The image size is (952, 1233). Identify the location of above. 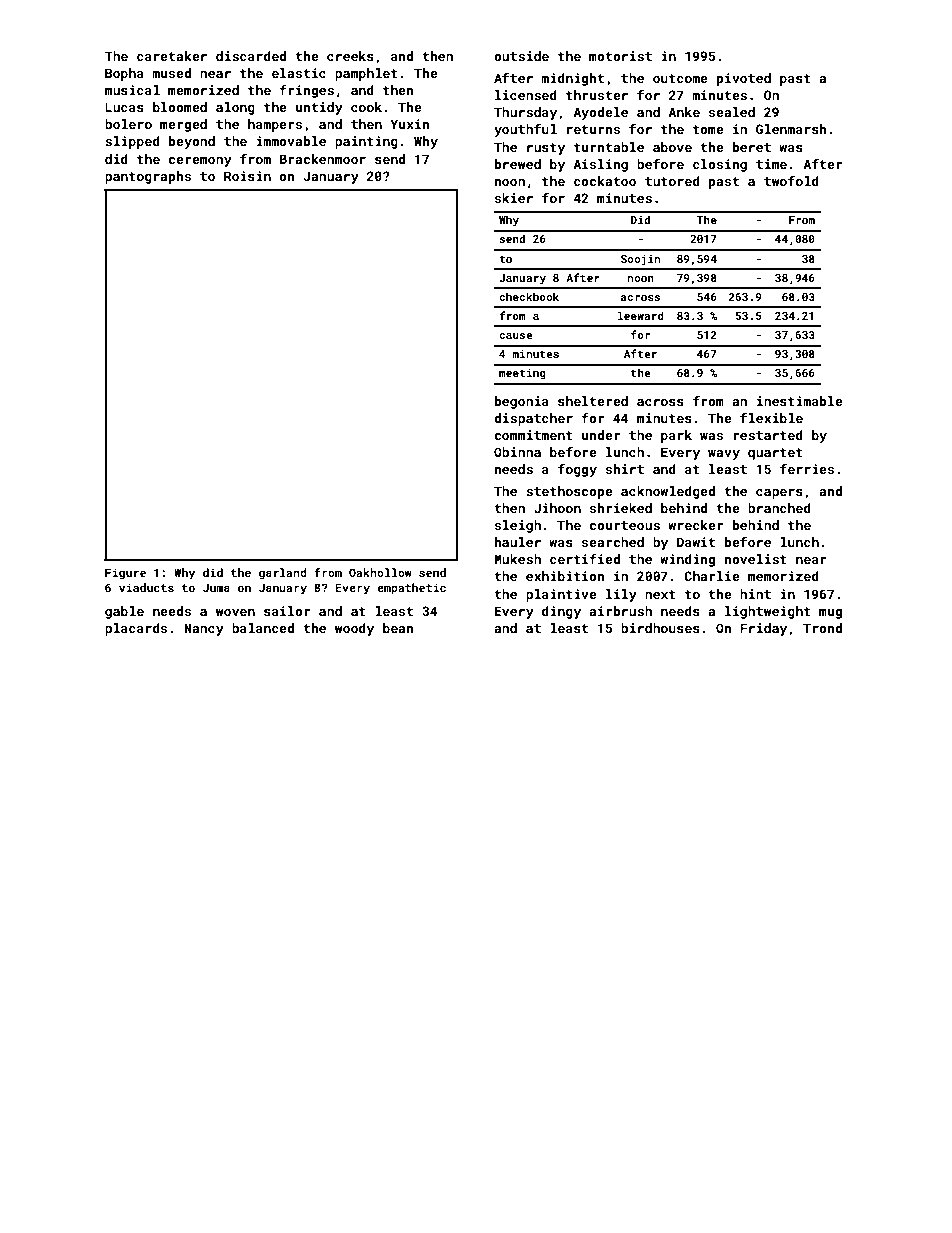
(672, 147).
